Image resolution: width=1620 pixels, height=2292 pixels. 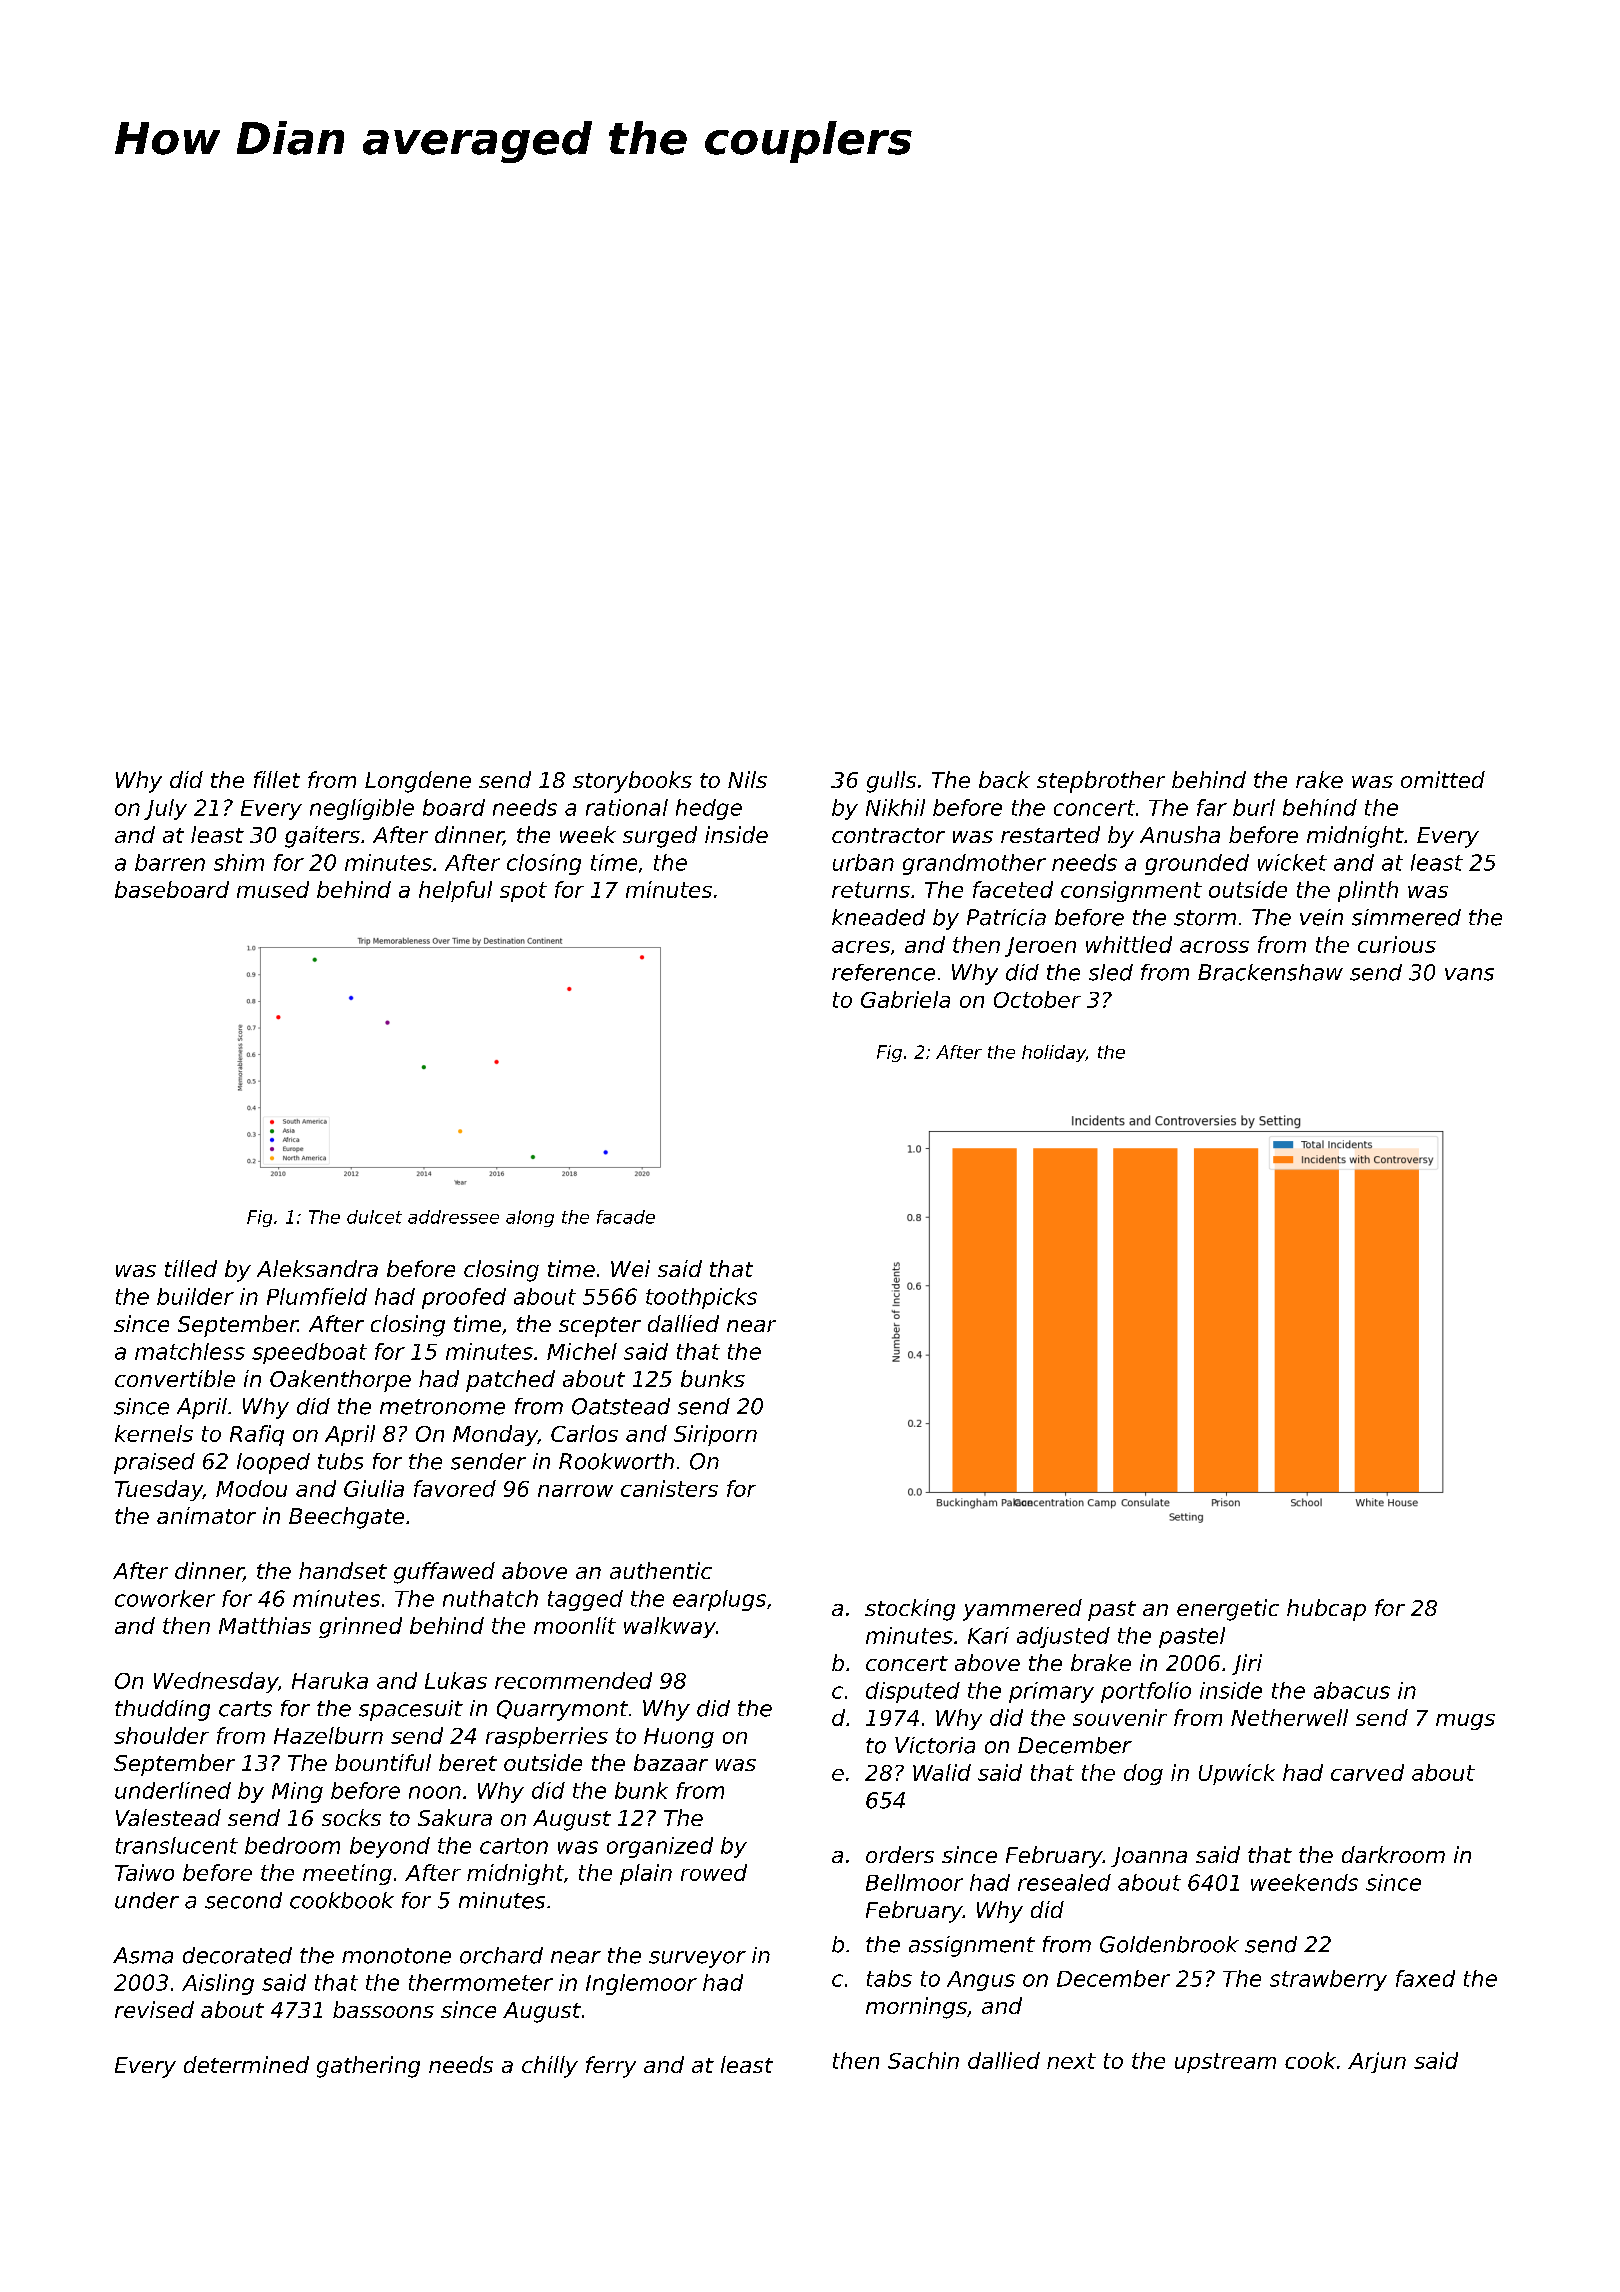 I want to click on Huong, so click(x=679, y=1738).
